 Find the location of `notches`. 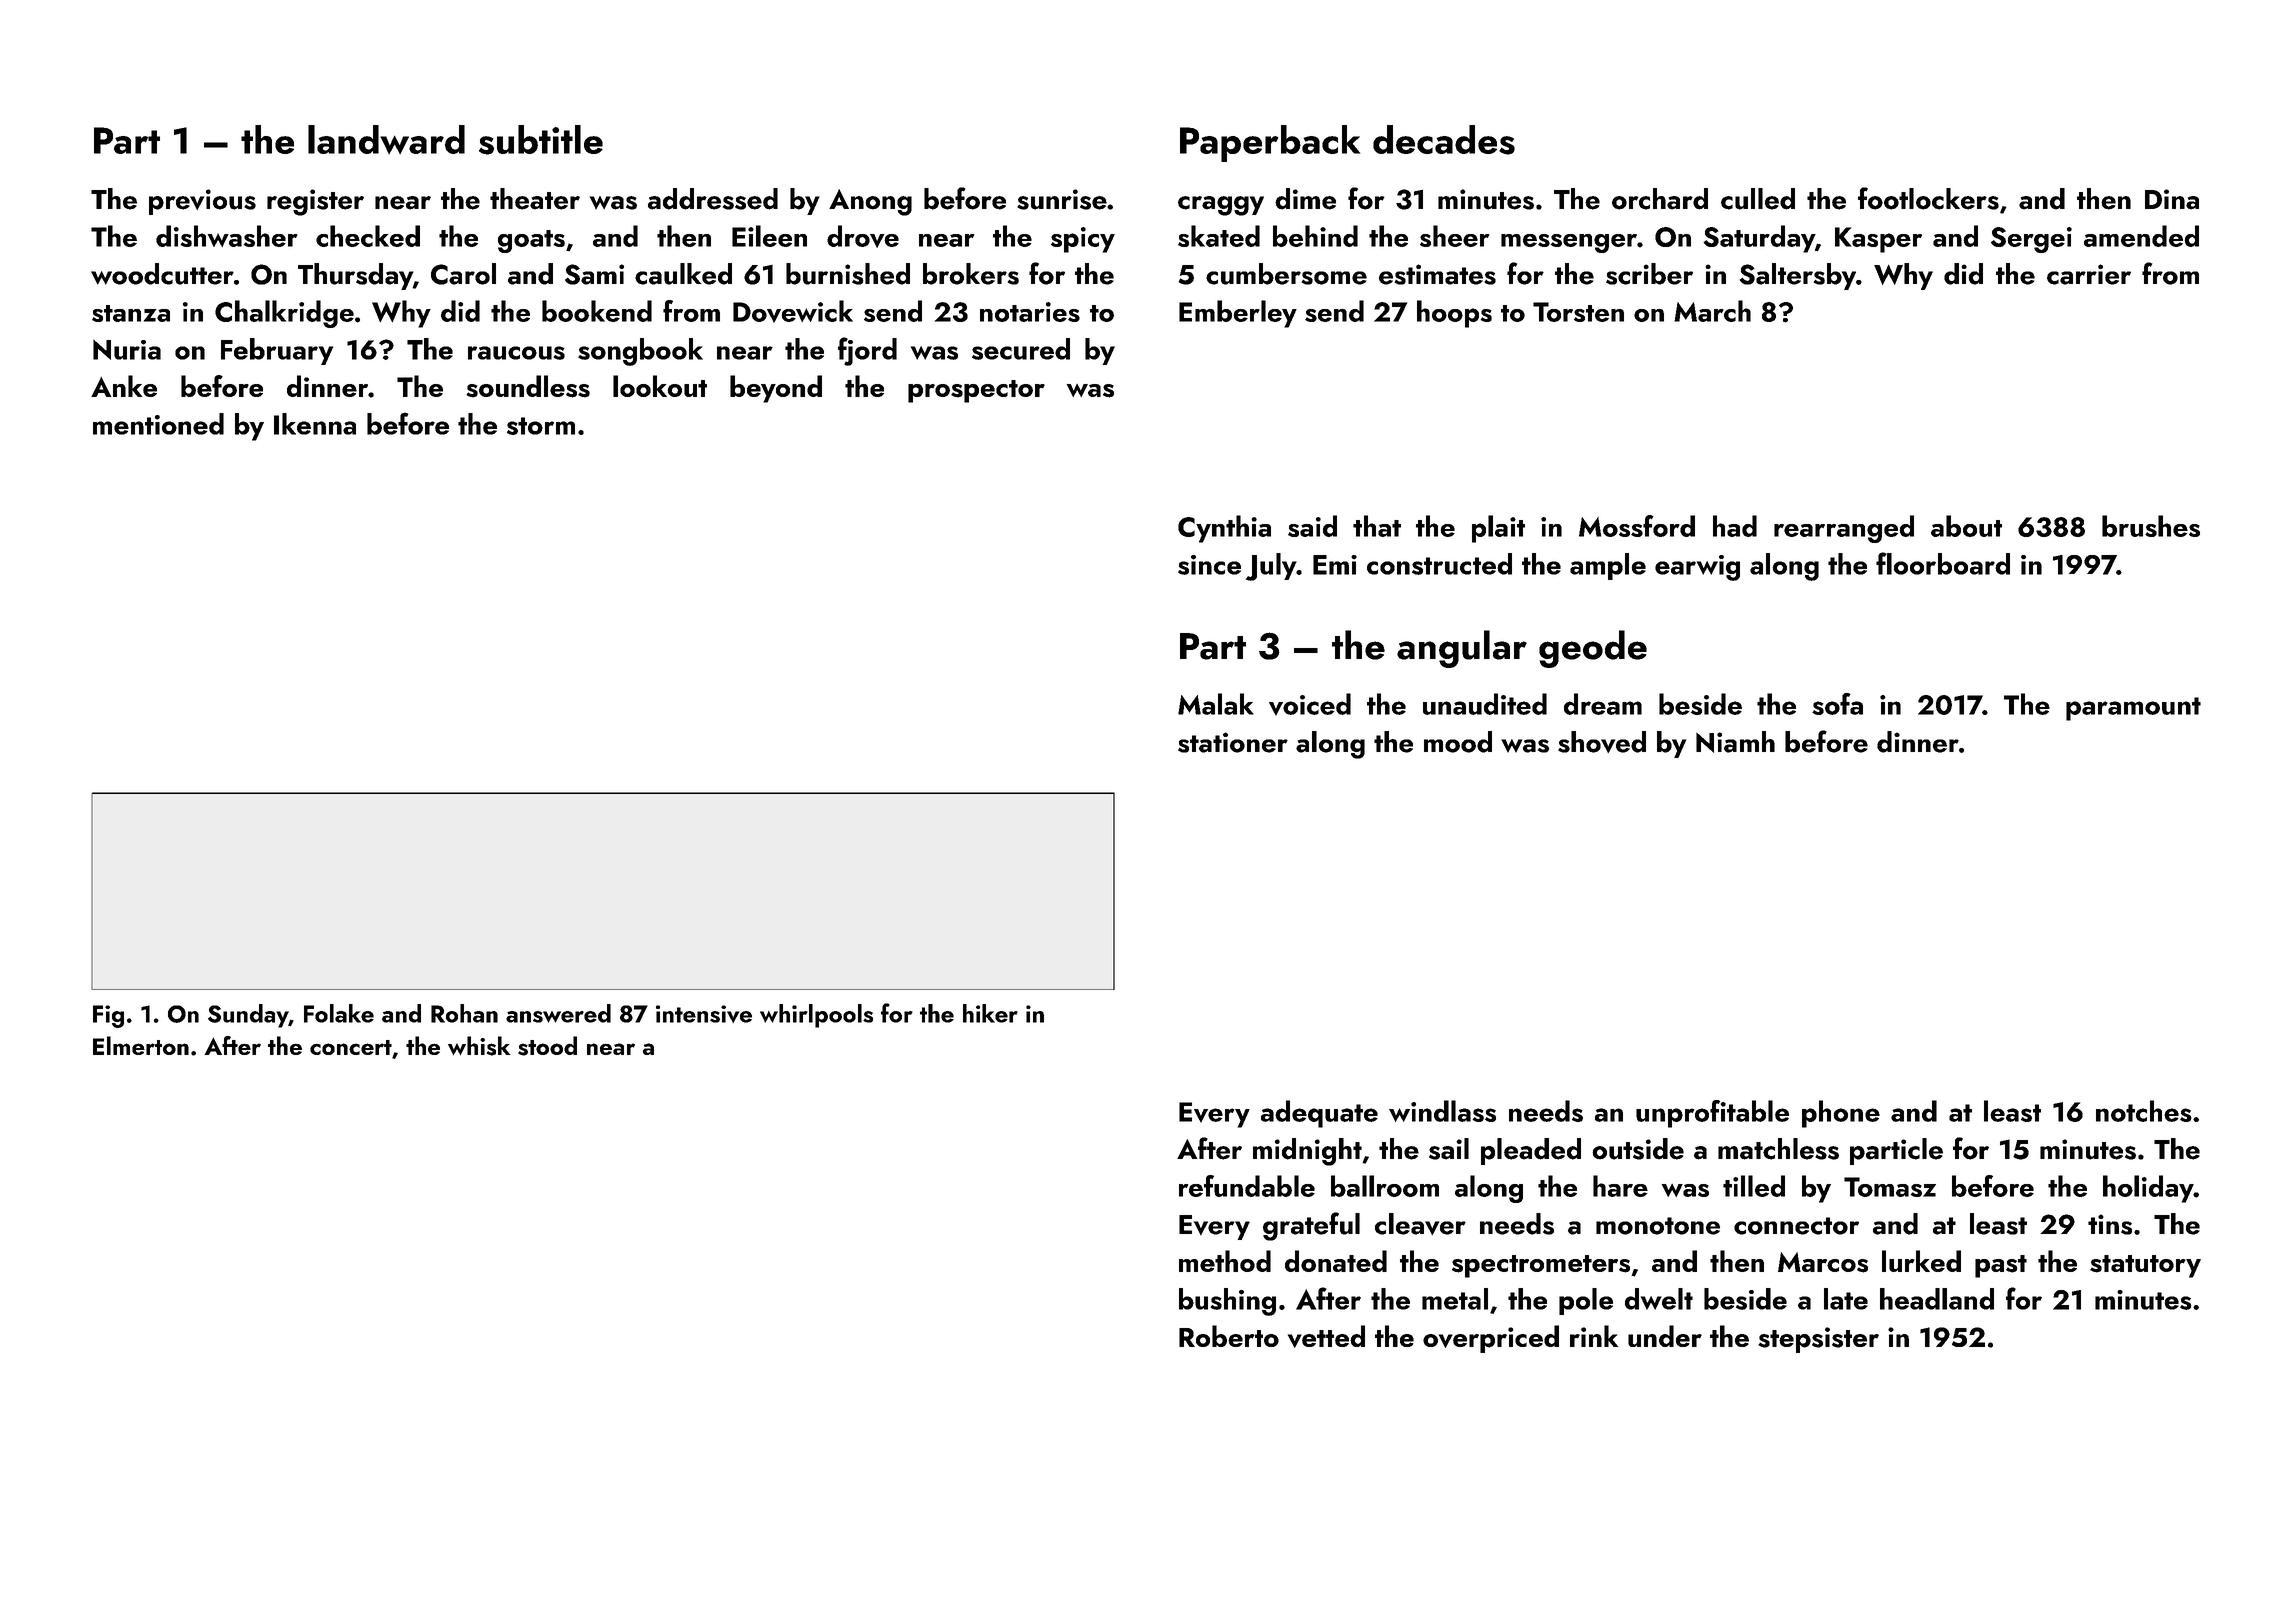

notches is located at coordinates (2144, 1111).
